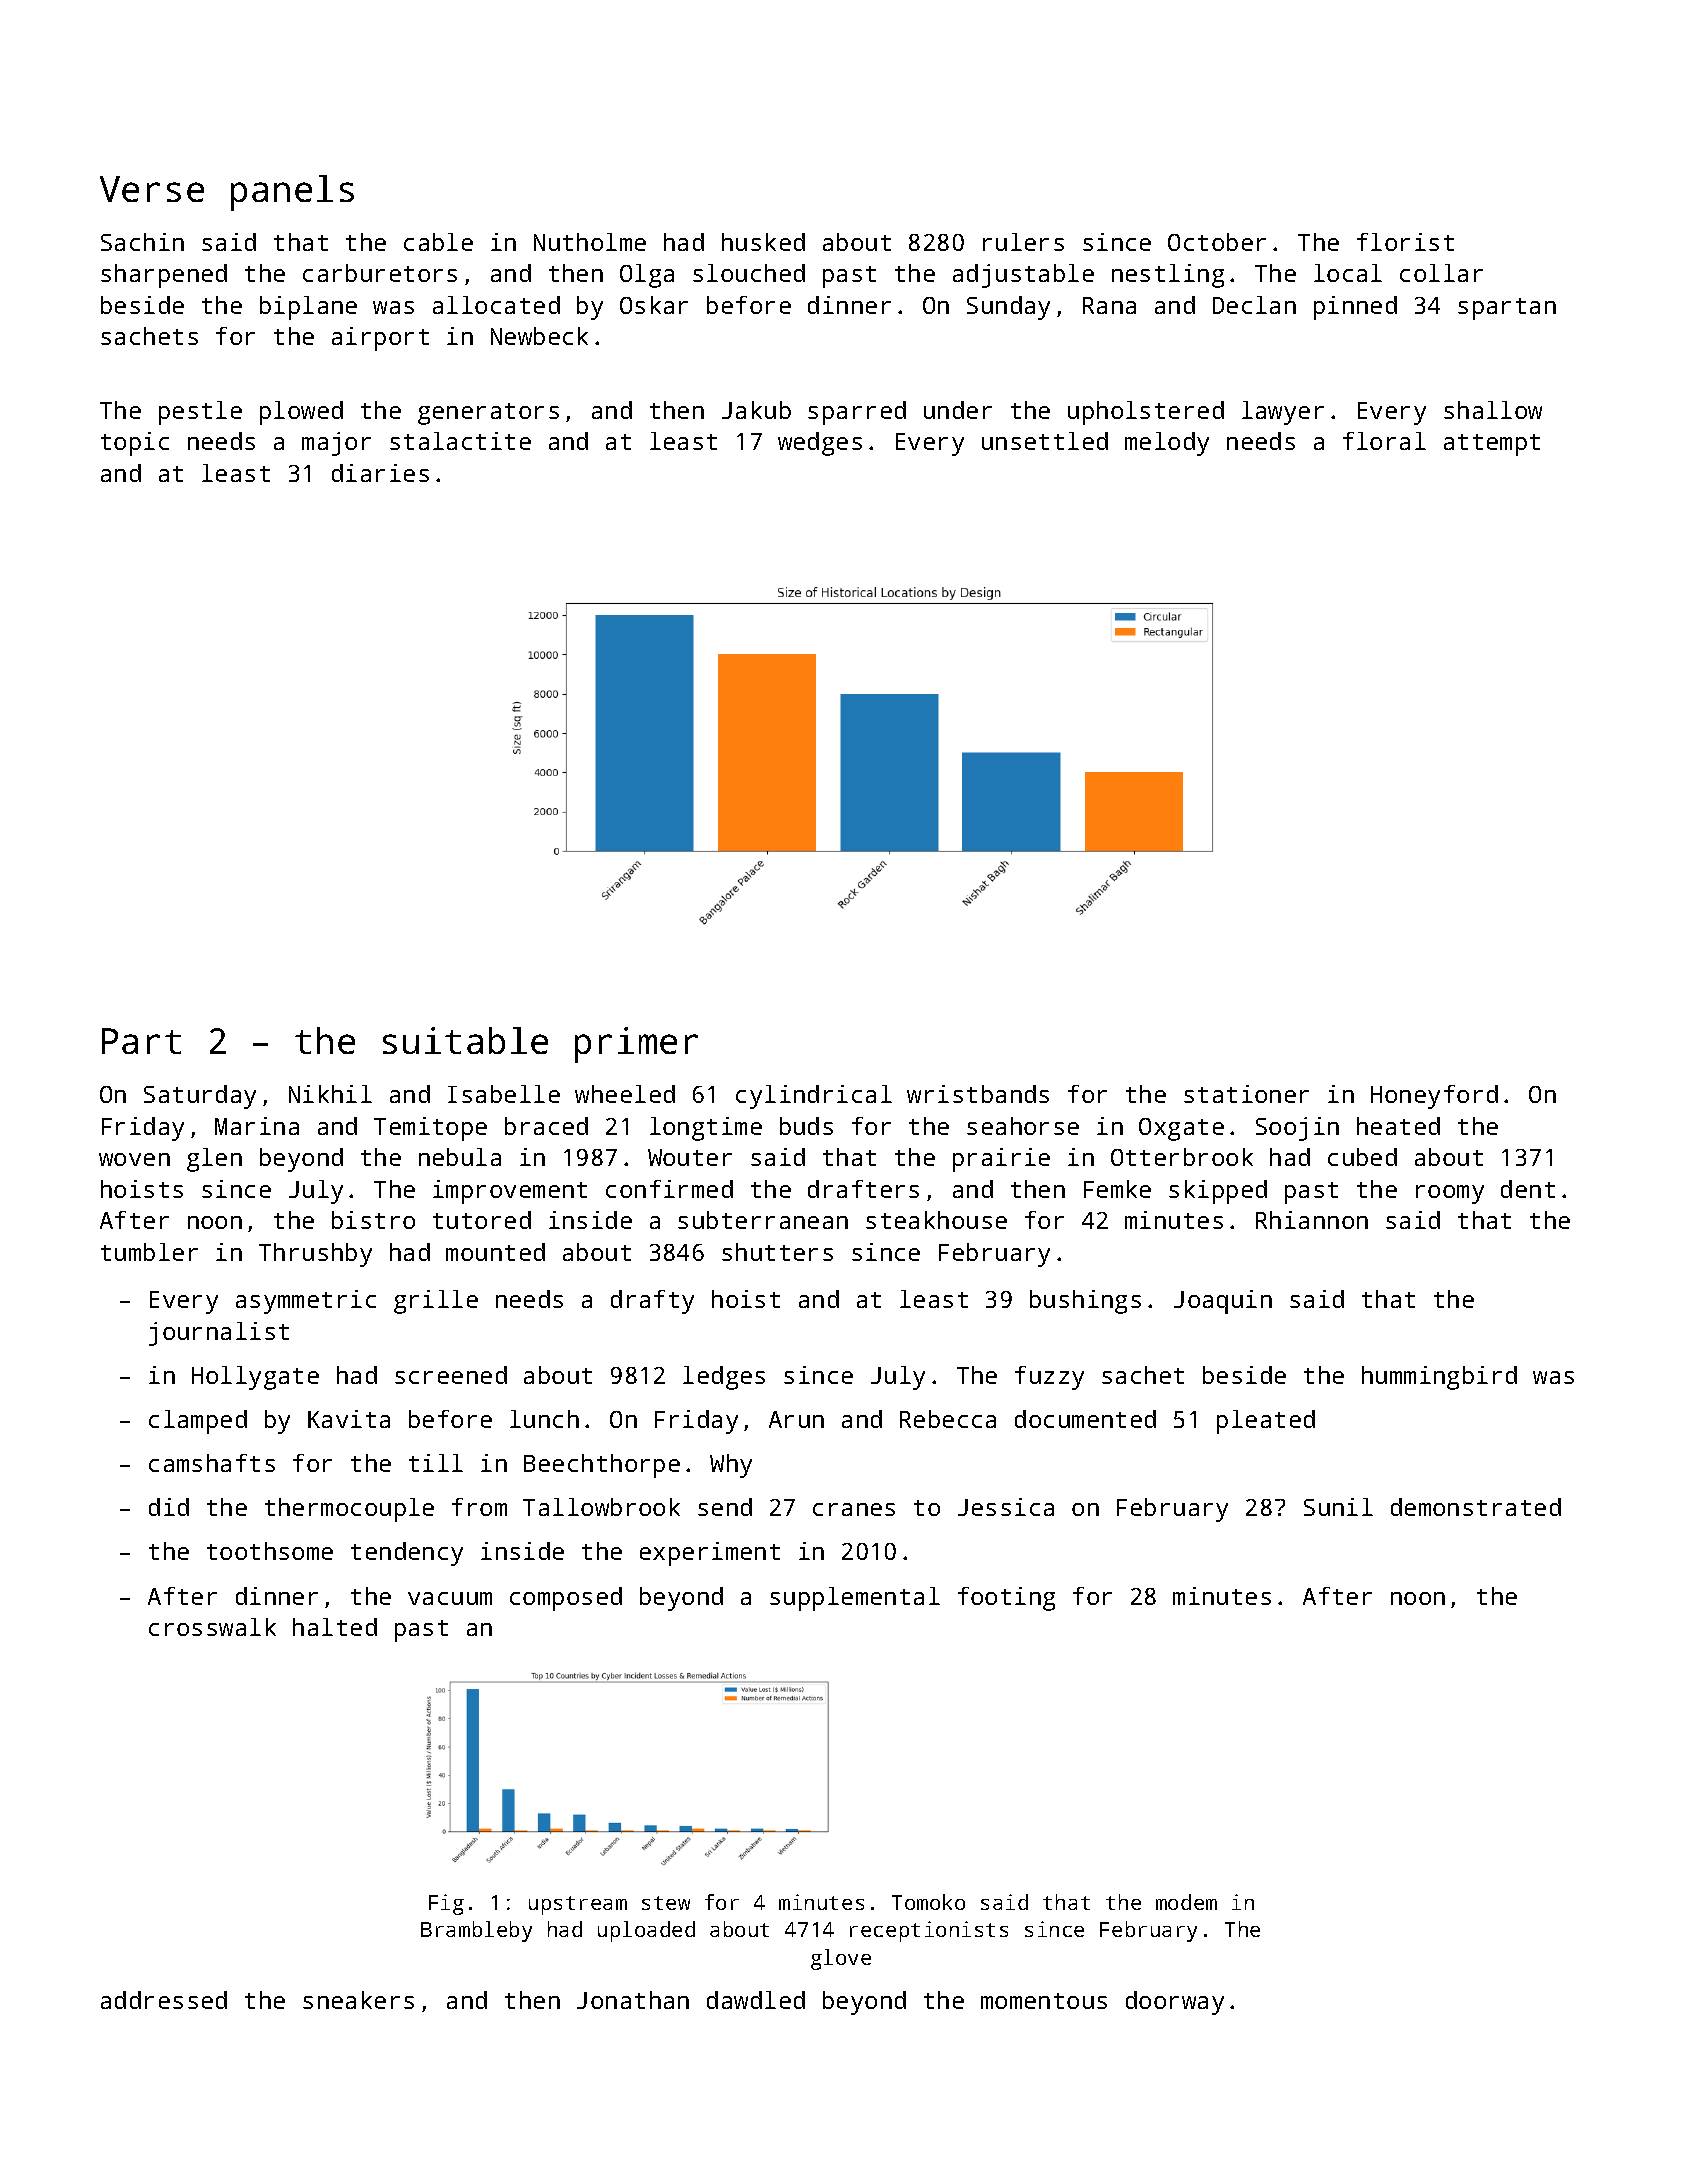 The image size is (1683, 2178). Describe the element at coordinates (763, 1220) in the screenshot. I see `subterranean` at that location.
